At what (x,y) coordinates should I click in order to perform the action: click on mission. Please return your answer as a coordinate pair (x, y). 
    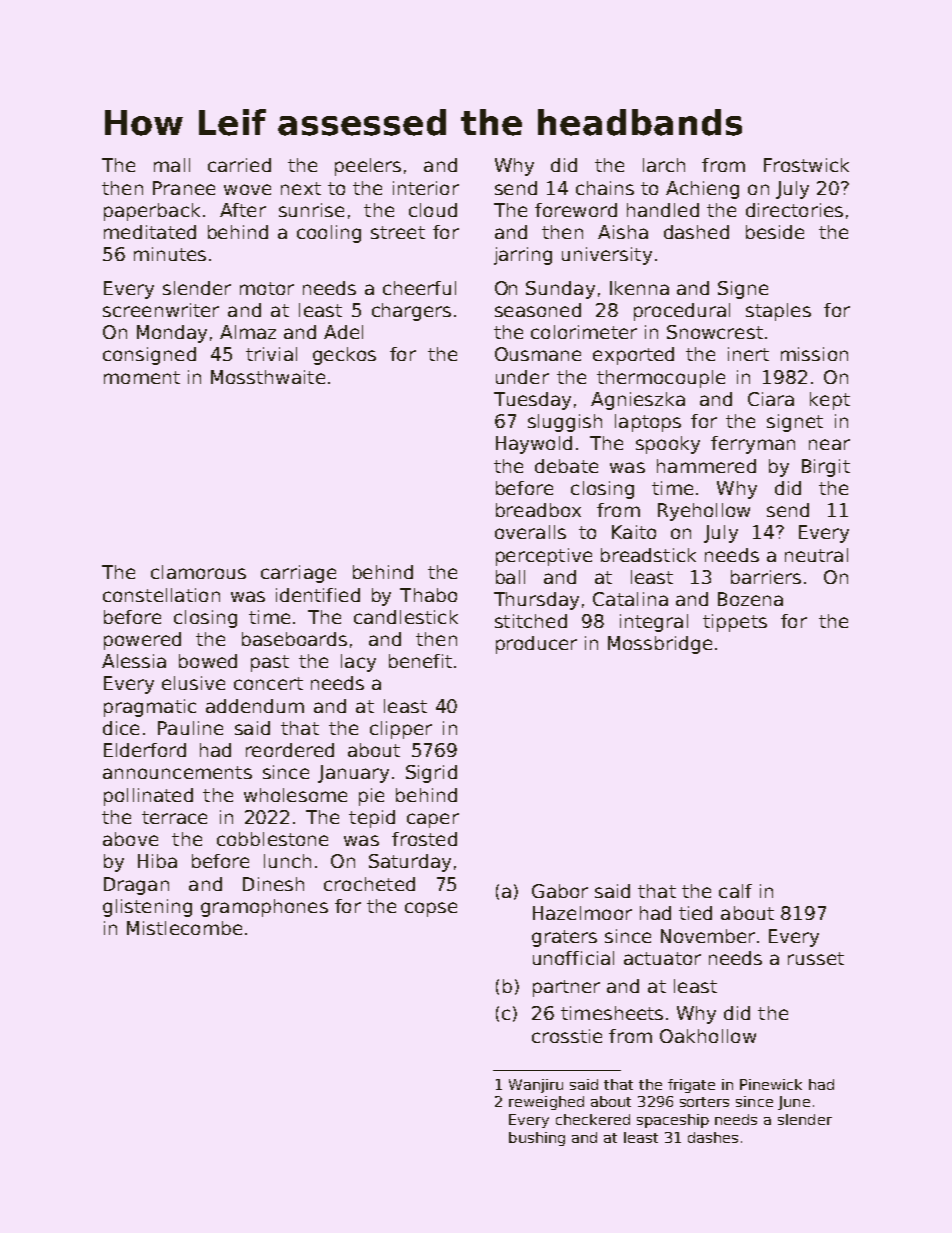
    Looking at the image, I should click on (814, 354).
